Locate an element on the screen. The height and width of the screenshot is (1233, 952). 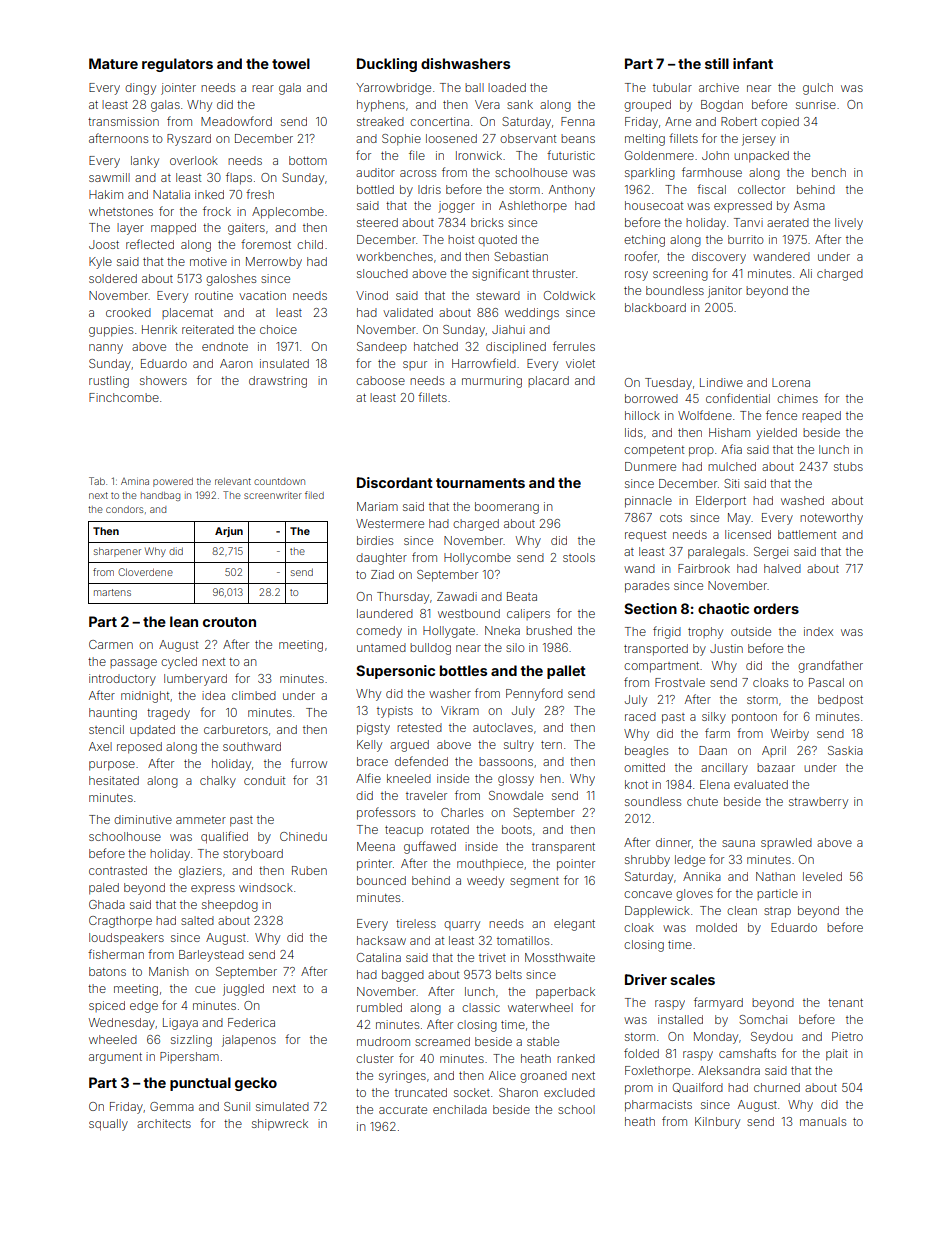
regulators is located at coordinates (177, 65).
